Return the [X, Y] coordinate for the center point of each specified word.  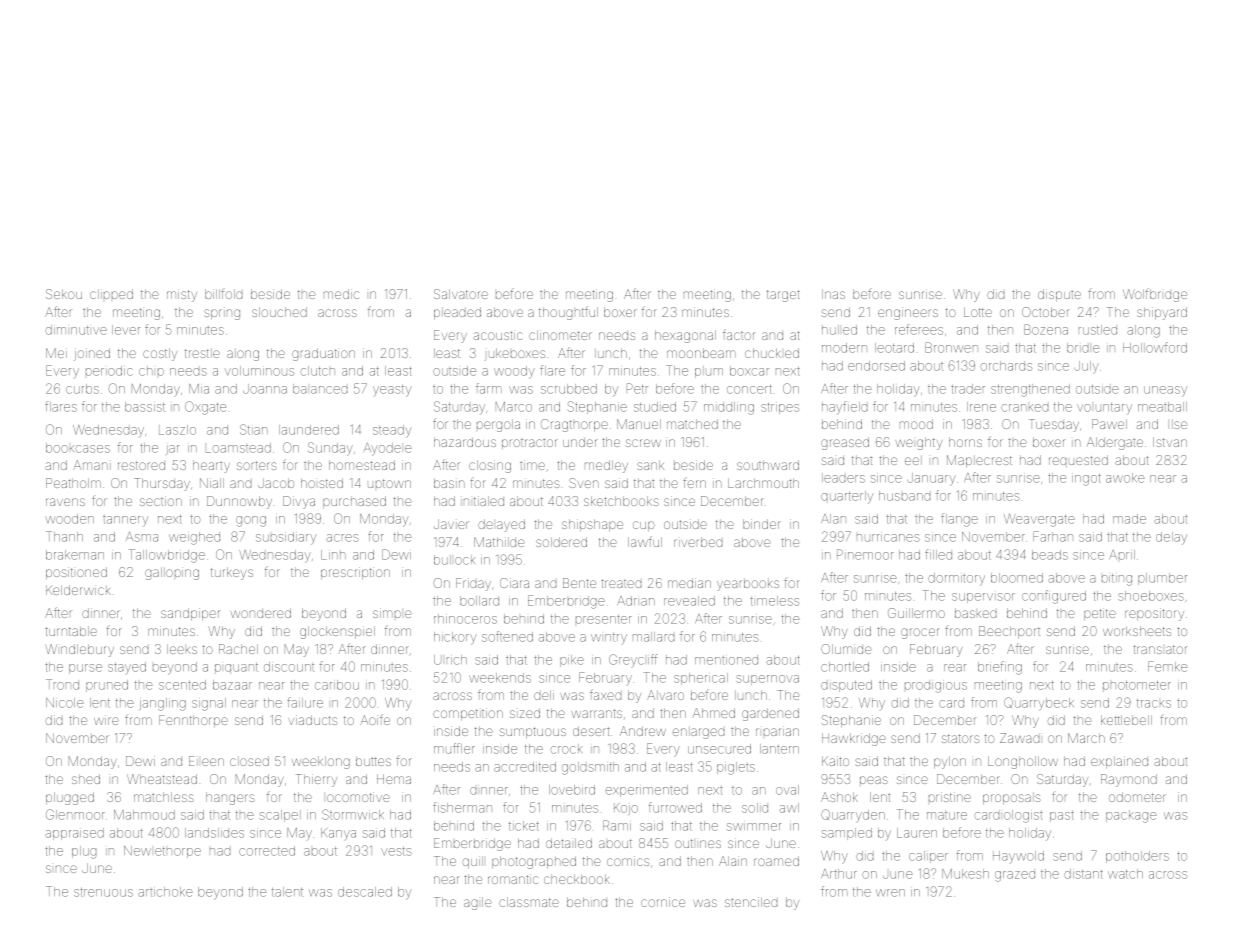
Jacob [276, 483]
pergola [498, 425]
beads [1050, 555]
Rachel [238, 649]
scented [182, 685]
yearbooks [748, 584]
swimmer [754, 827]
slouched [279, 312]
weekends [500, 678]
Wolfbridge [1155, 295]
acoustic [498, 335]
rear [955, 668]
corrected [267, 851]
